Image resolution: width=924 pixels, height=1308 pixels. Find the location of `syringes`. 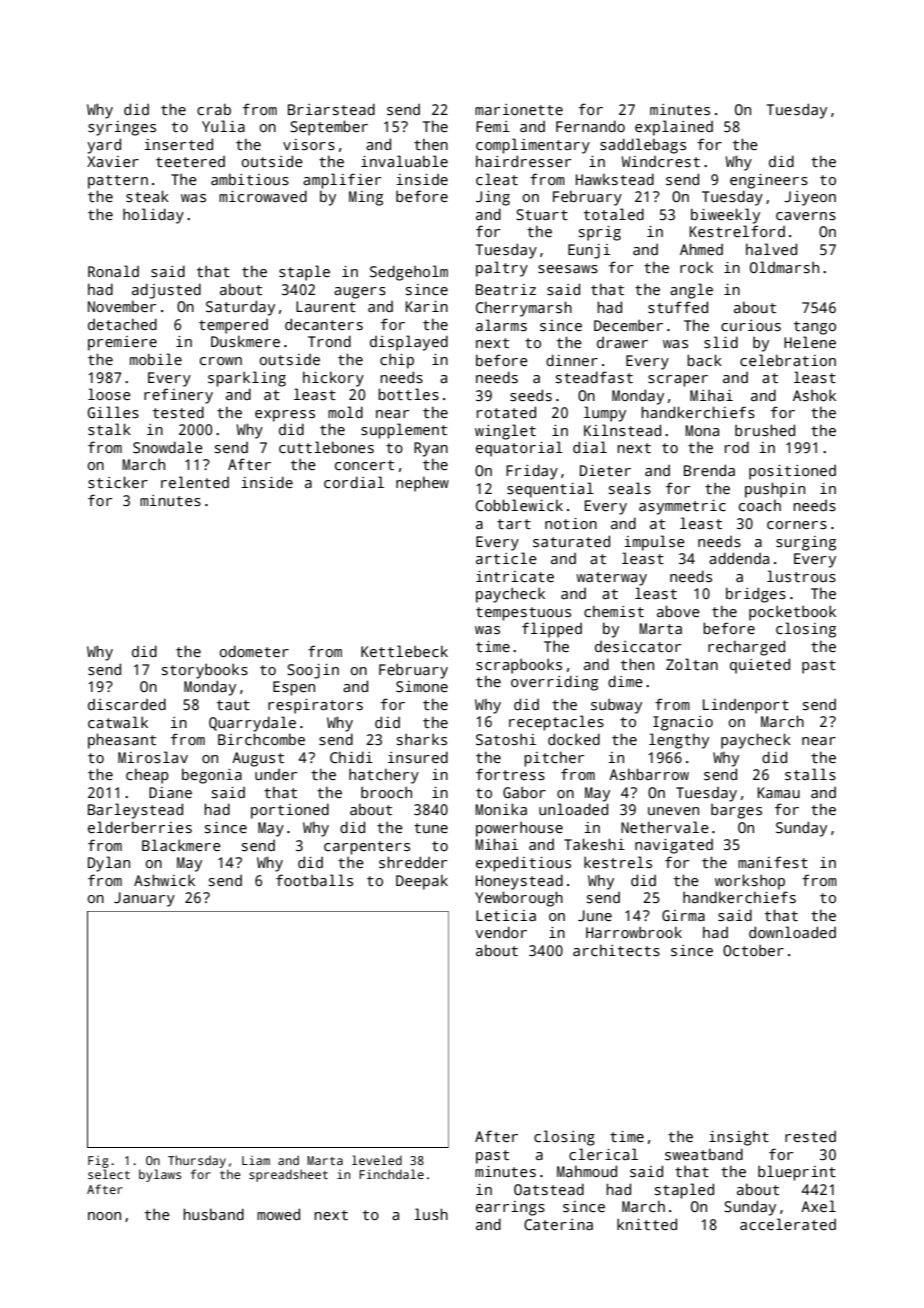

syringes is located at coordinates (122, 128).
